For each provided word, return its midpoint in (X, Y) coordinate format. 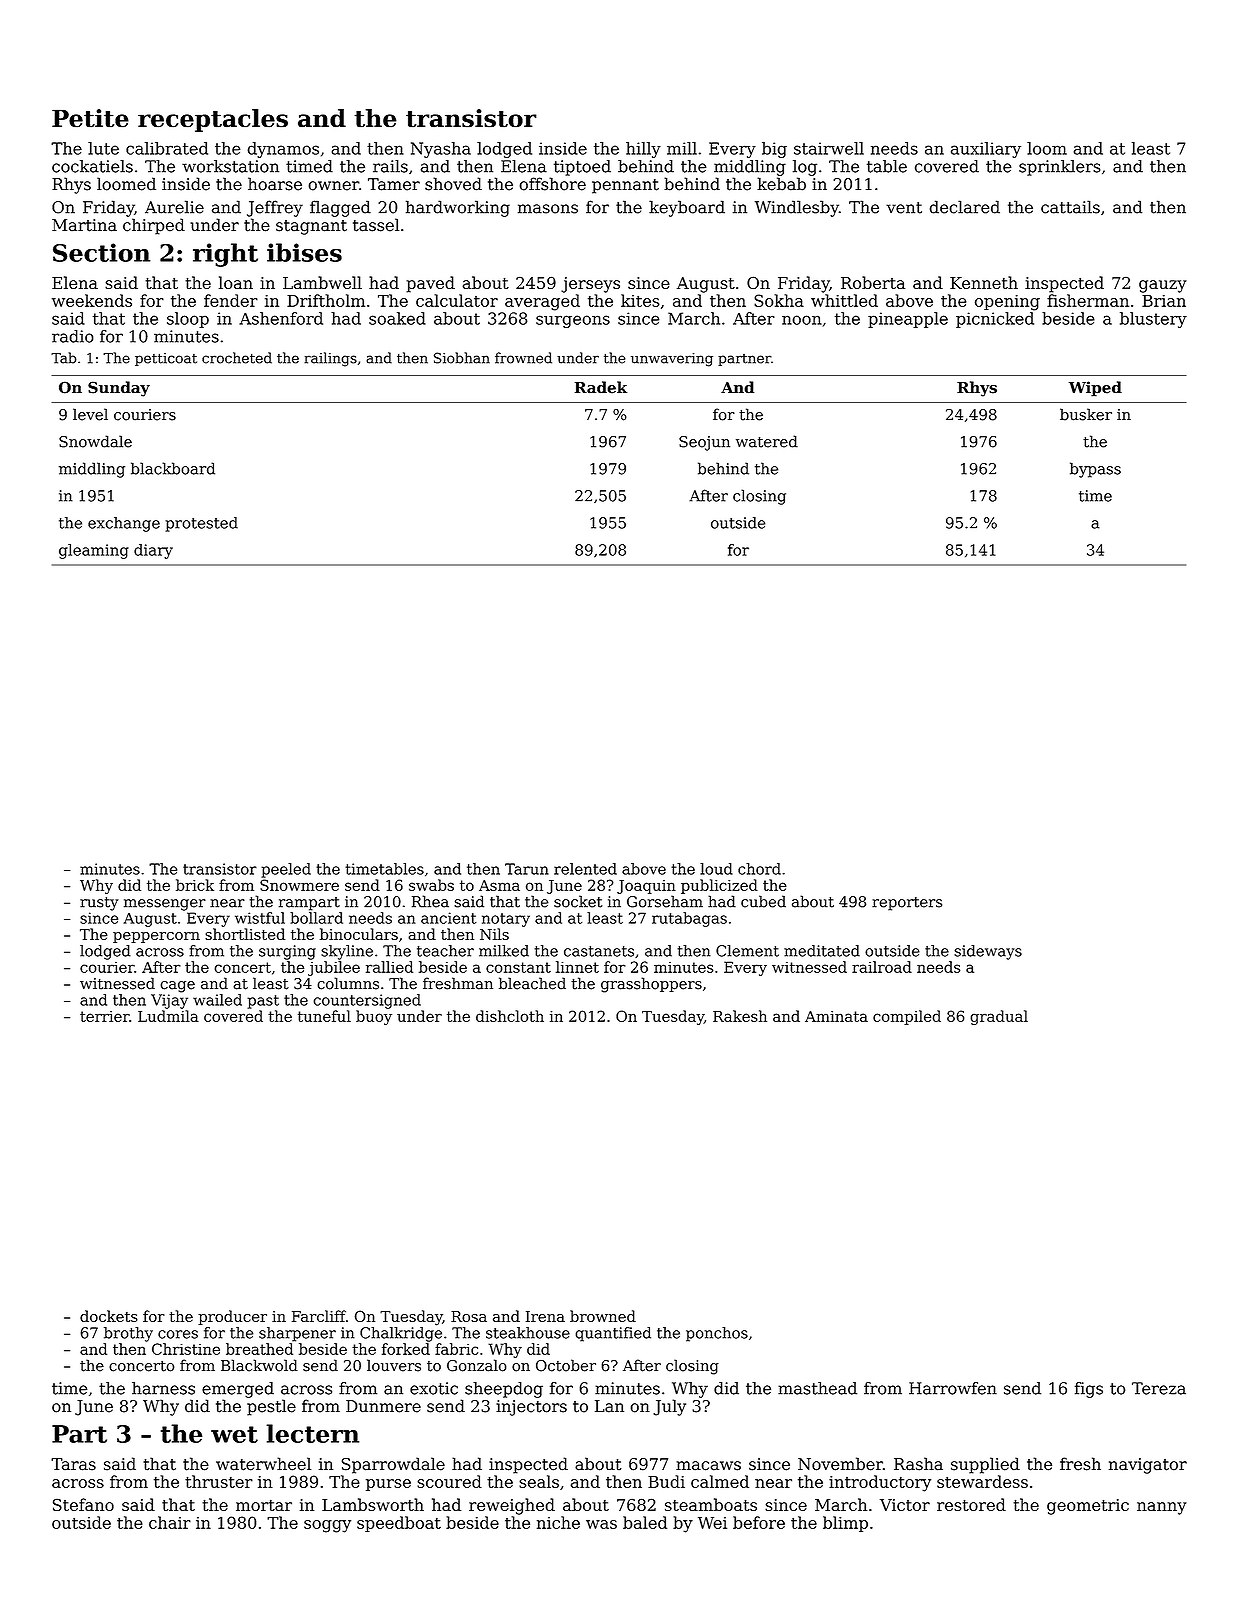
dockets (109, 1316)
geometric (1088, 1507)
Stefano (83, 1504)
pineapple (908, 320)
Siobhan (462, 358)
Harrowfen (953, 1388)
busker (1086, 414)
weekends (92, 300)
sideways (988, 952)
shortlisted (245, 934)
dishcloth (510, 1016)
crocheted (237, 358)
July (669, 1407)
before (759, 1522)
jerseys (590, 285)
